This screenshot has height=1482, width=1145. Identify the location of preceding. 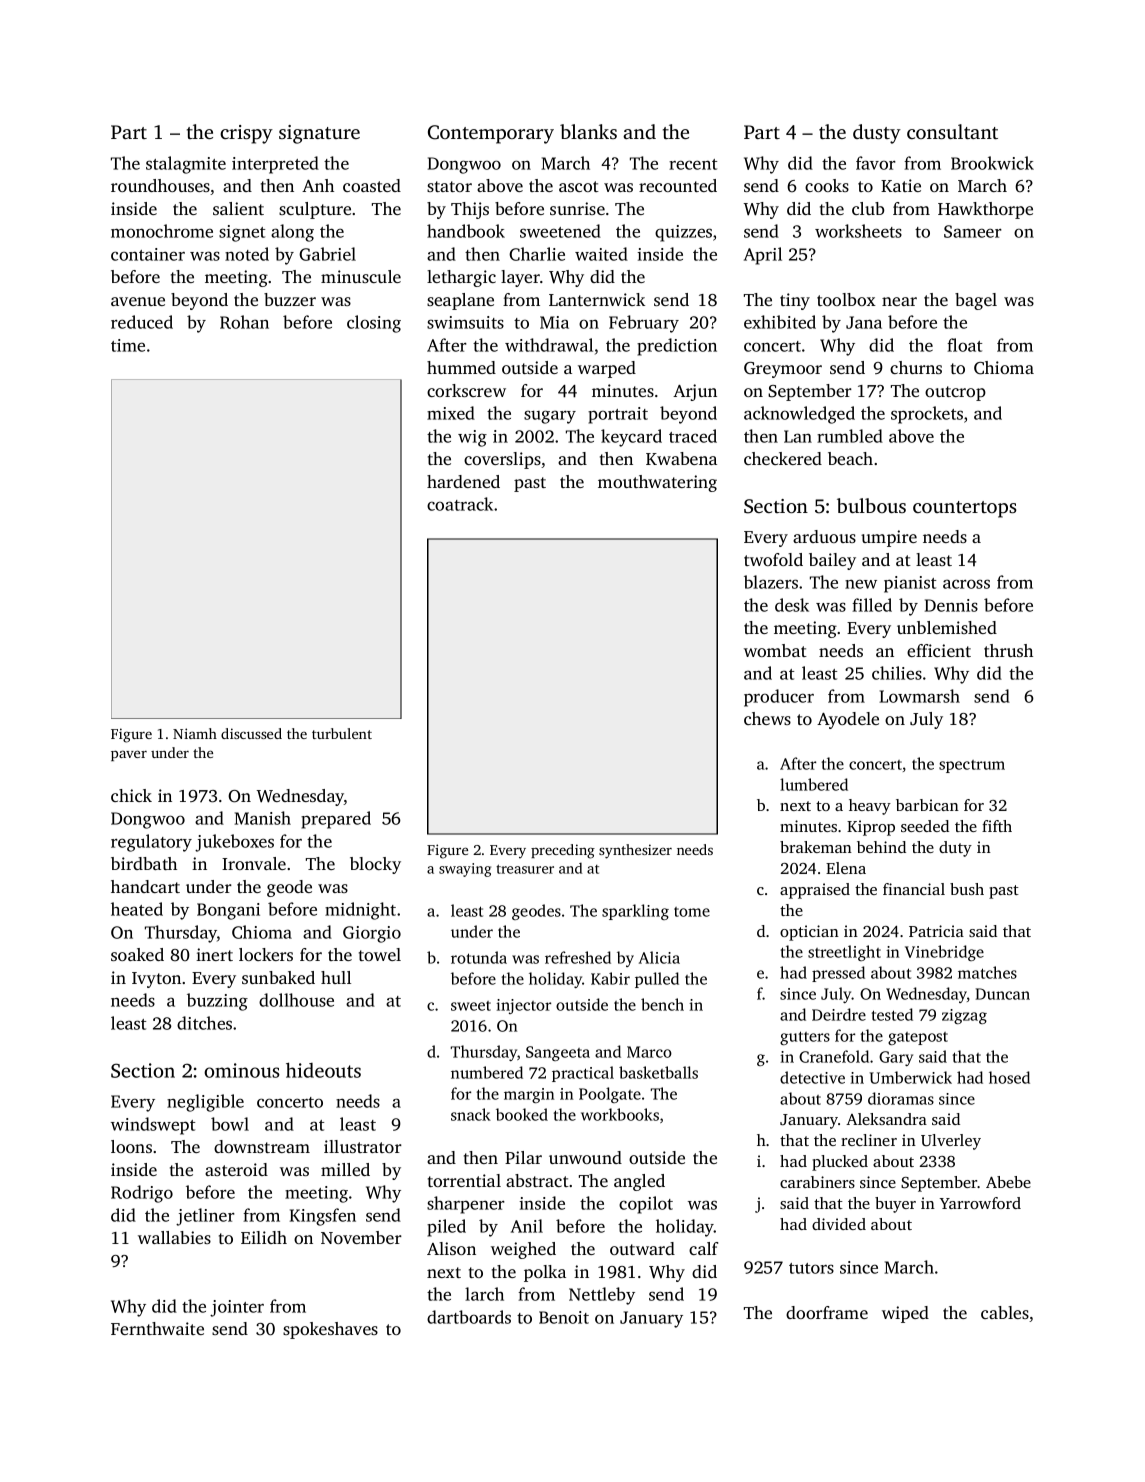
(563, 851).
